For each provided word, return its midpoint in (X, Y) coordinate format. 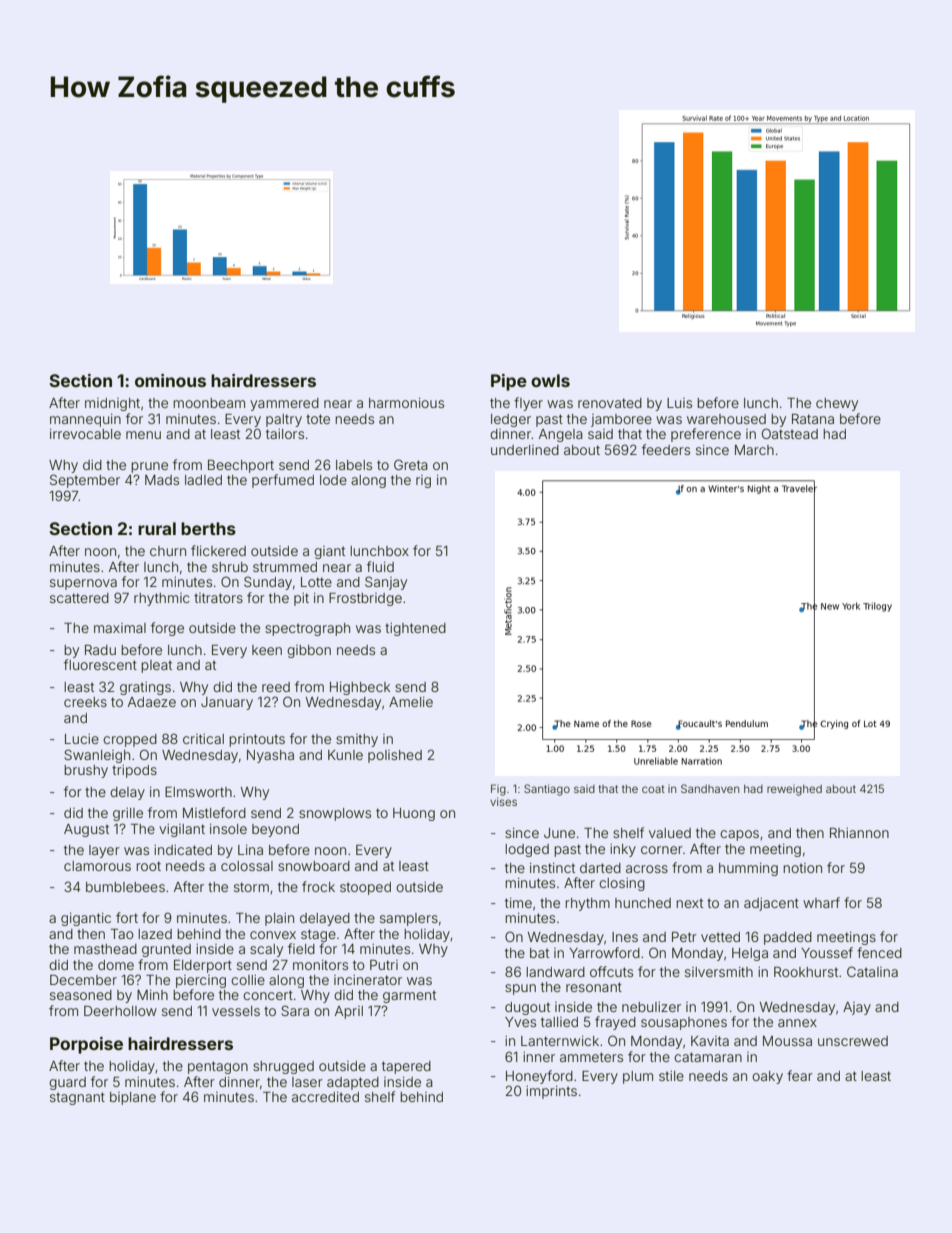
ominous (170, 380)
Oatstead (790, 433)
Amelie (411, 702)
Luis (679, 403)
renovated (610, 403)
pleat (156, 666)
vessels (236, 1011)
